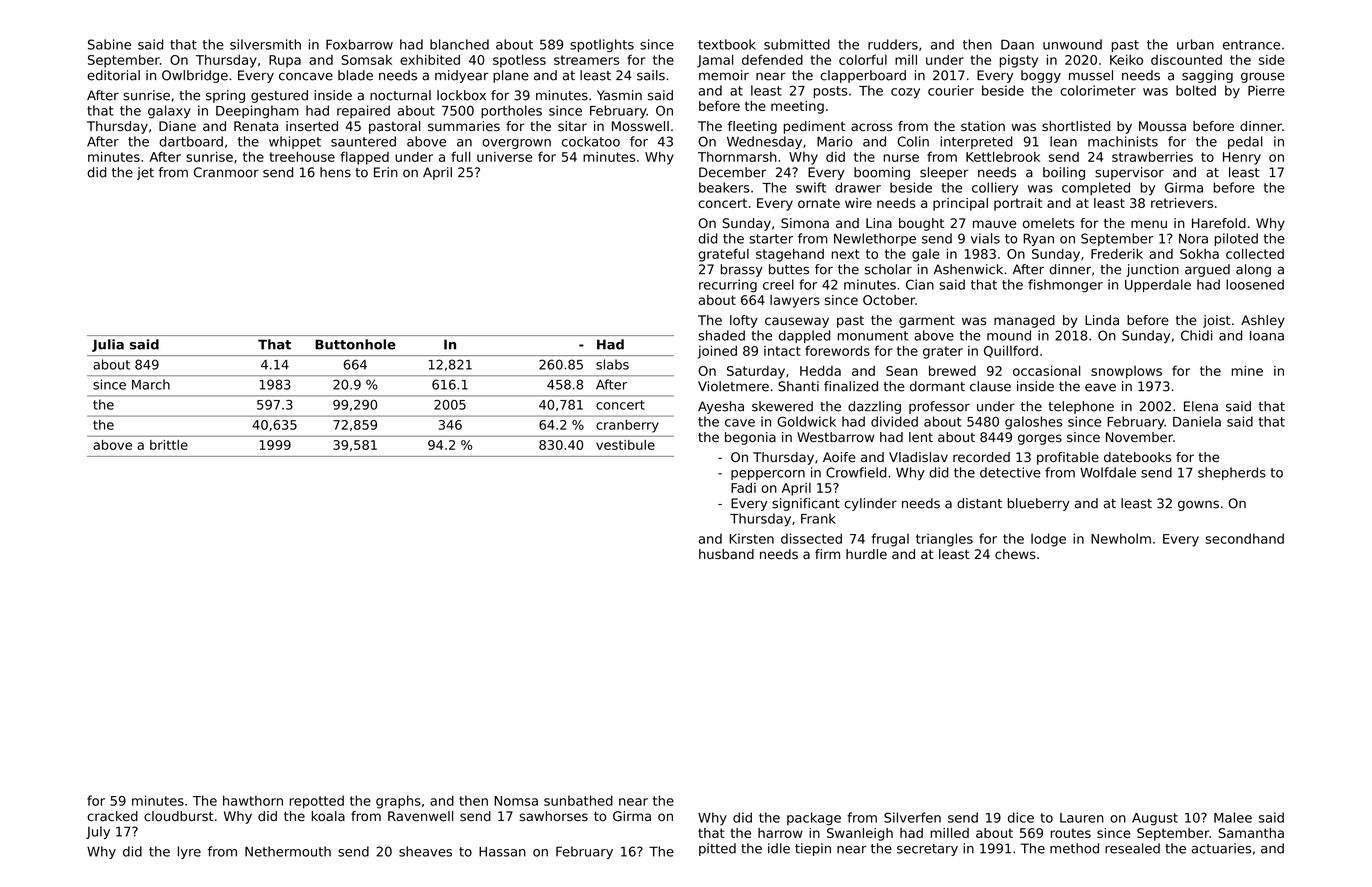 The image size is (1372, 887). I want to click on chews, so click(1015, 554).
